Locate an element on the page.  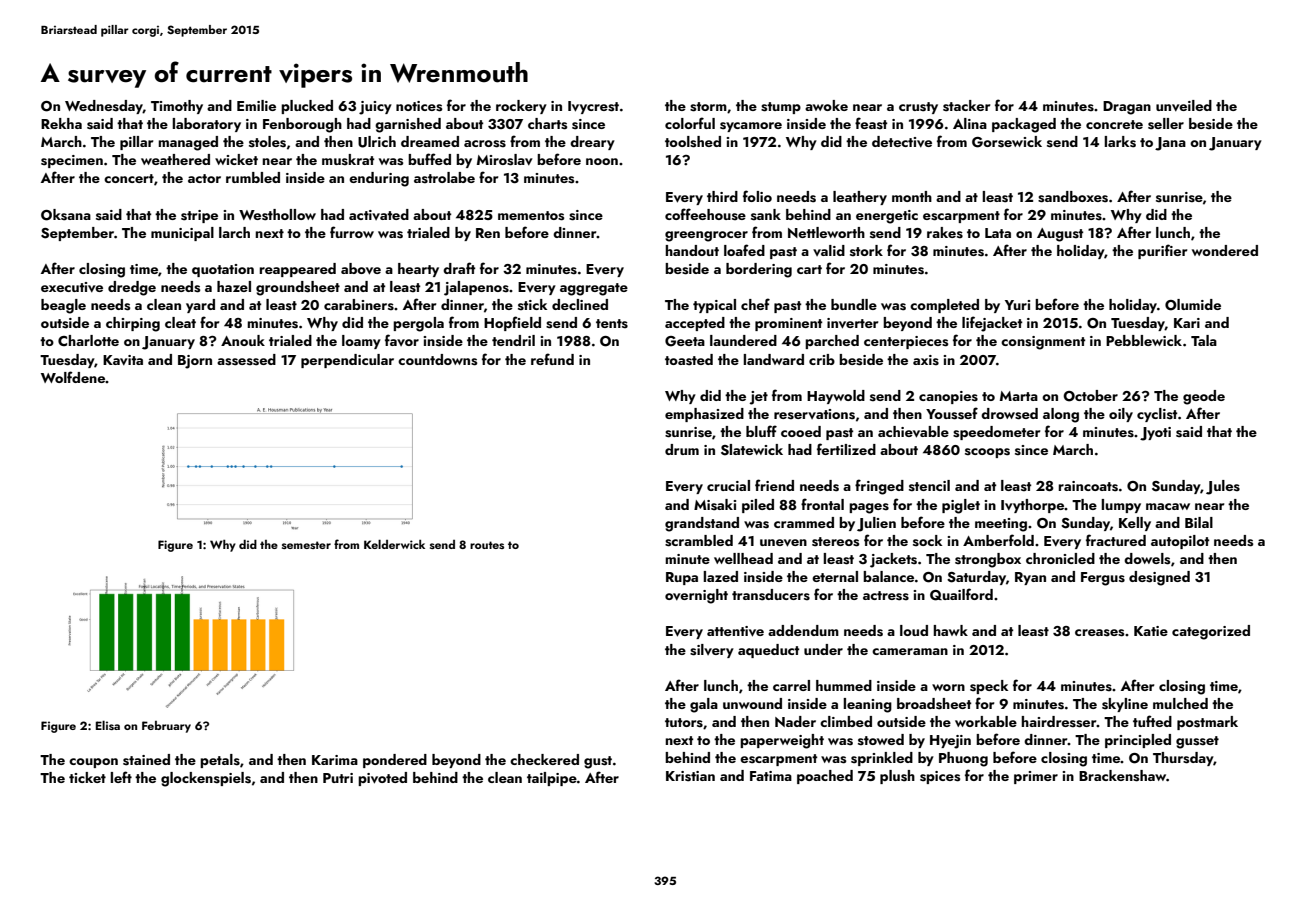
addendum is located at coordinates (803, 630).
